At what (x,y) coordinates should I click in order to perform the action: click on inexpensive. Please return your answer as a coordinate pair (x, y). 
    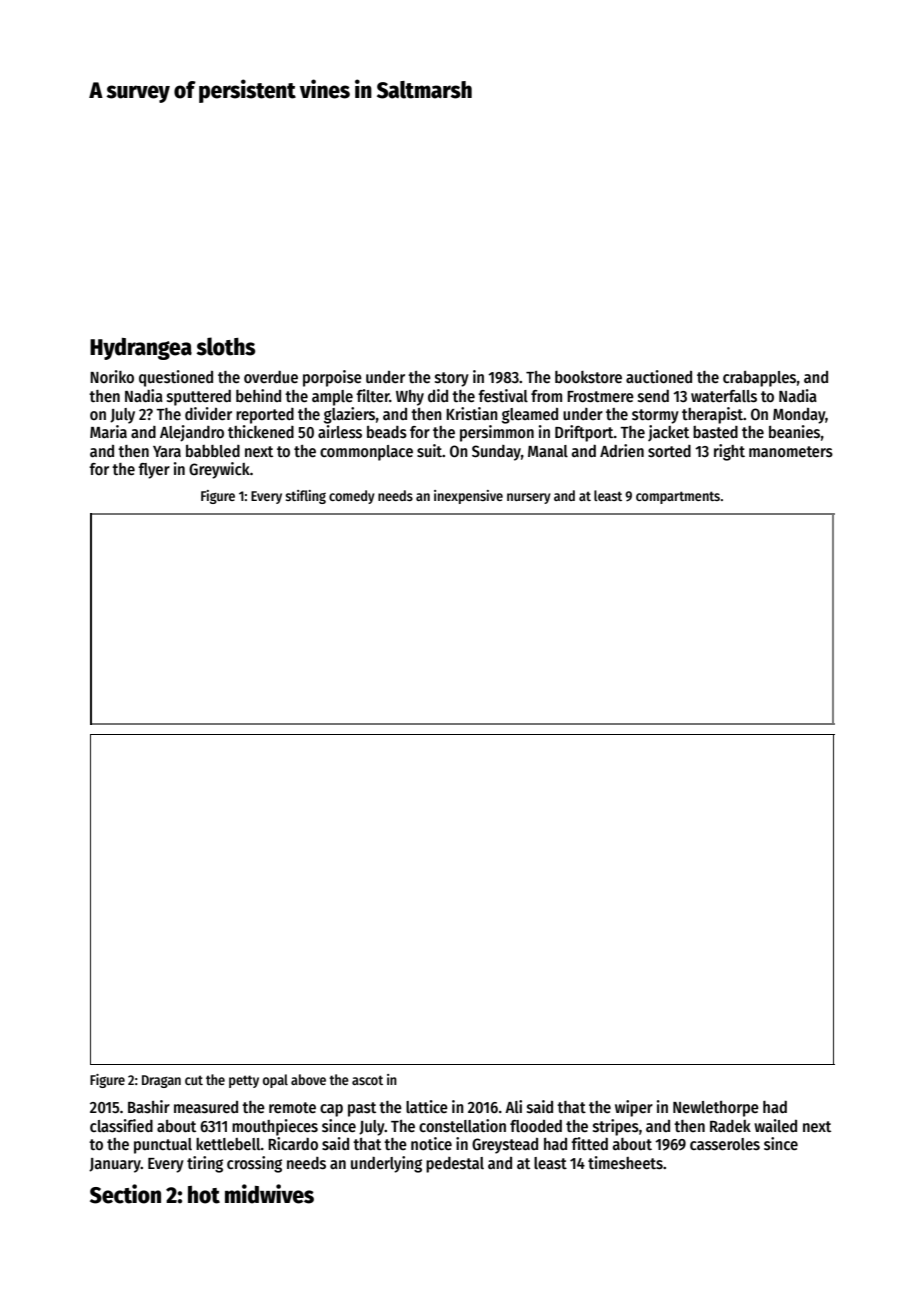
    Looking at the image, I should click on (468, 497).
